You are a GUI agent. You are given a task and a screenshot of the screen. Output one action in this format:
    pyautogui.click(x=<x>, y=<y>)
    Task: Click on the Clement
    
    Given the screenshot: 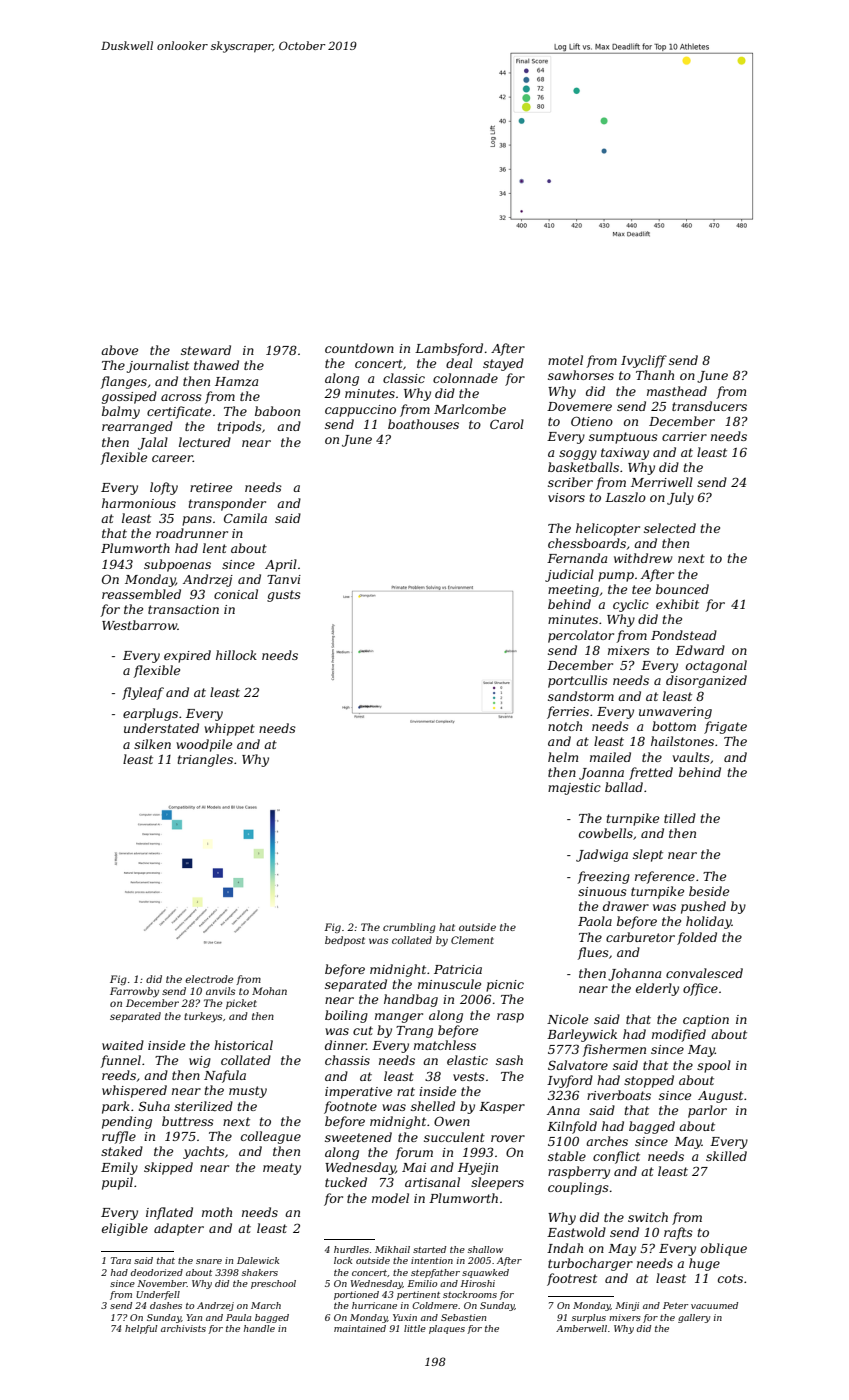 What is the action you would take?
    pyautogui.click(x=472, y=940)
